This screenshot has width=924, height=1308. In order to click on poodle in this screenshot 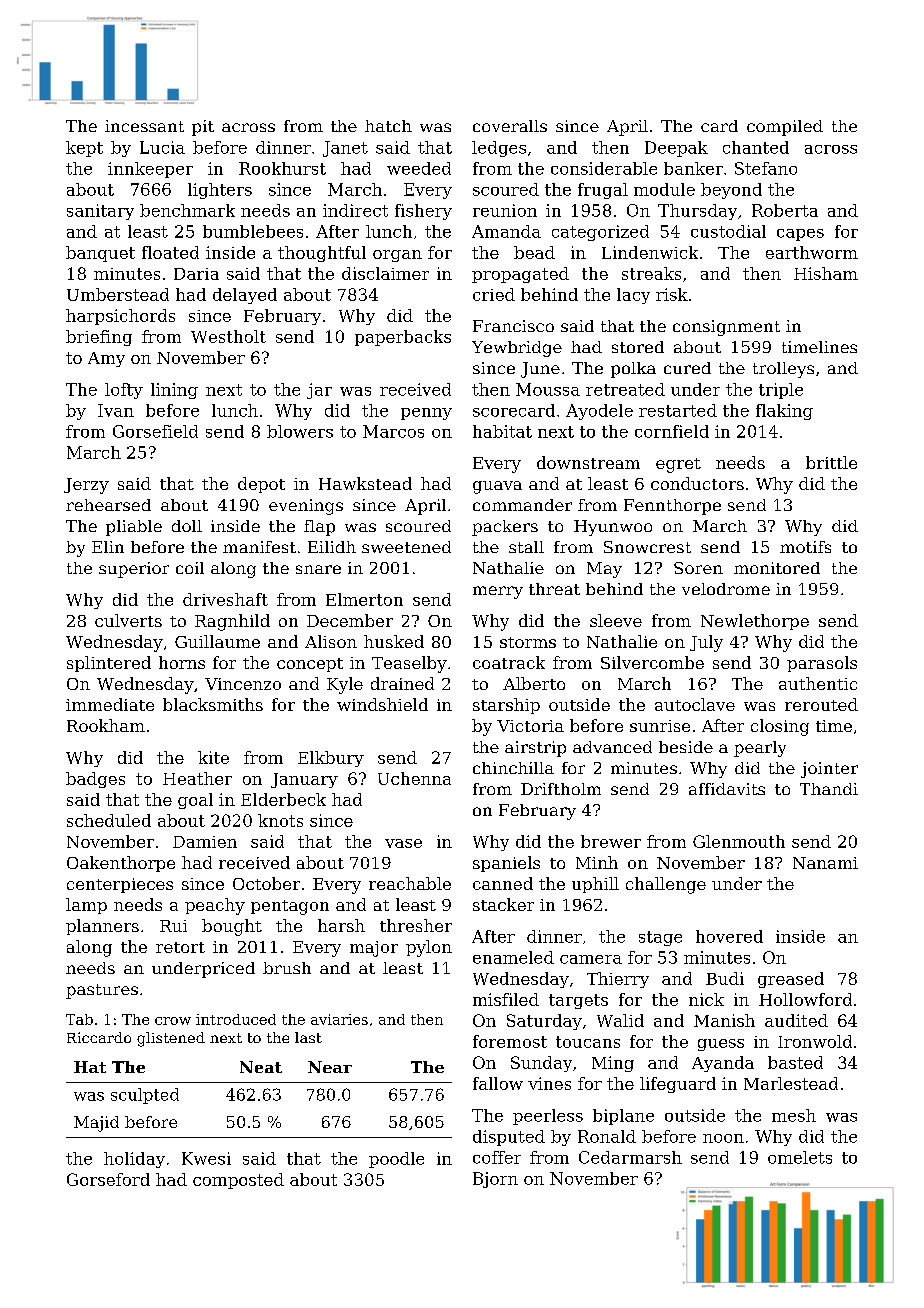, I will do `click(396, 1160)`.
